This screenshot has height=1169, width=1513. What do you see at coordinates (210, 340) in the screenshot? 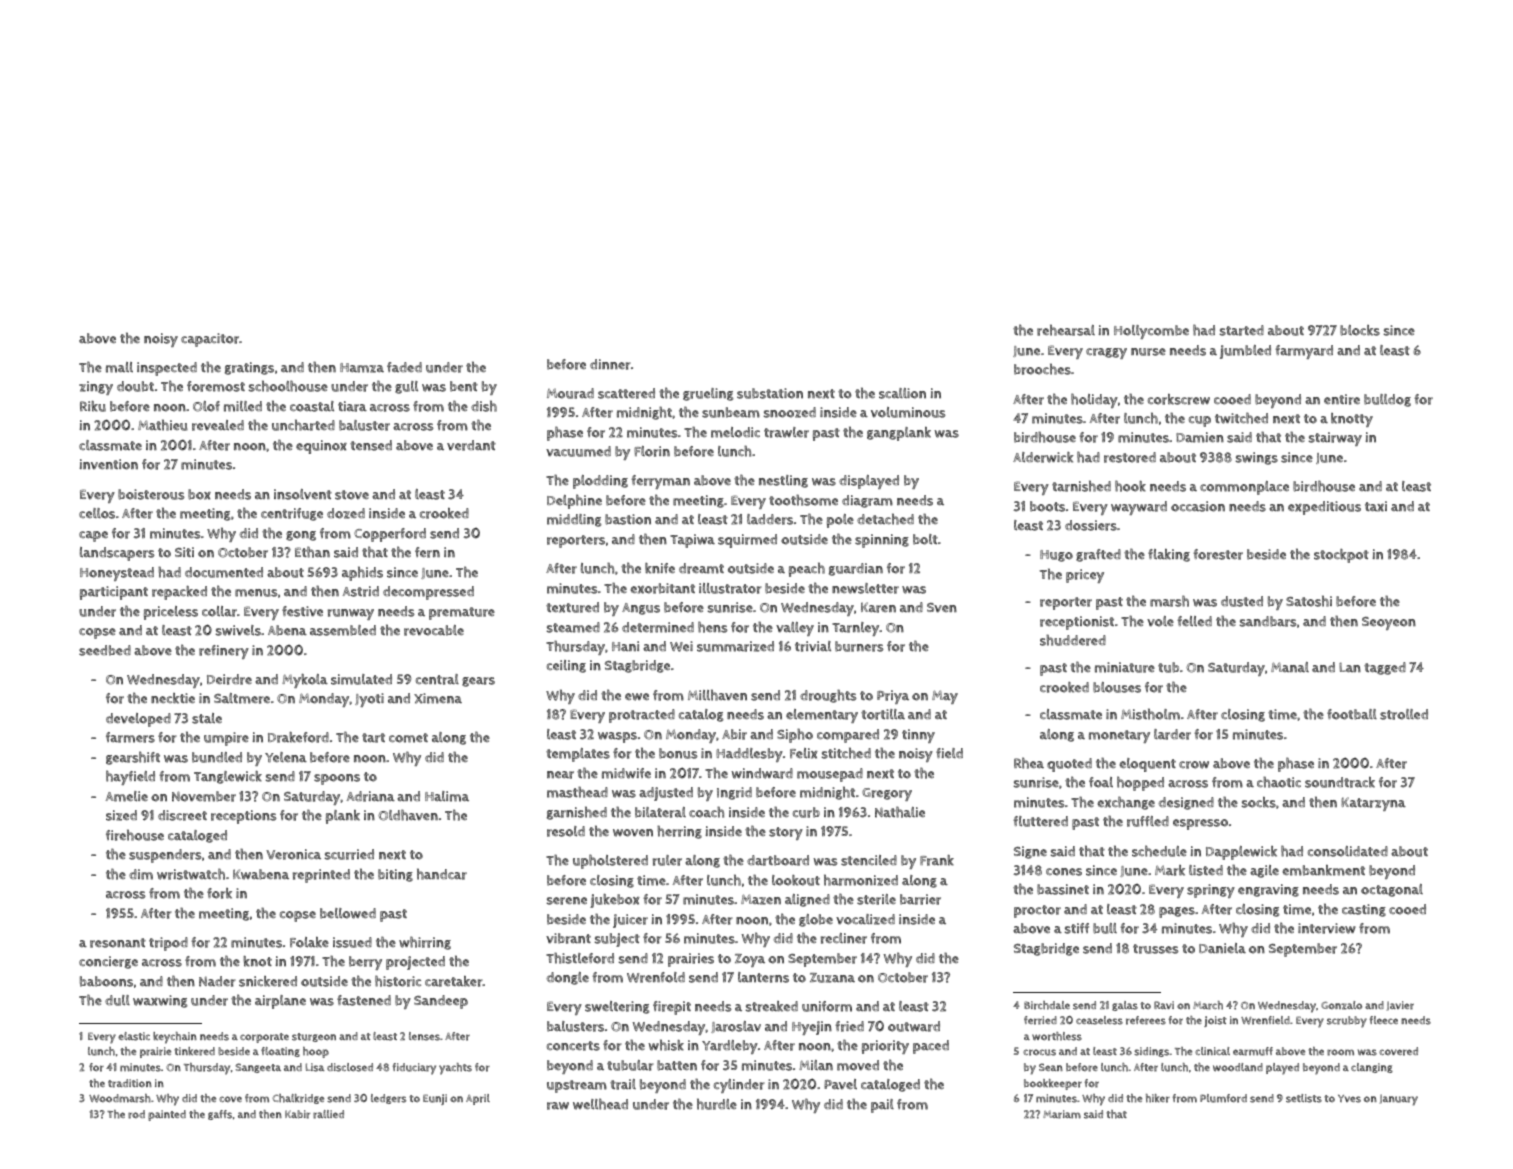
I see `capacitor` at bounding box center [210, 340].
